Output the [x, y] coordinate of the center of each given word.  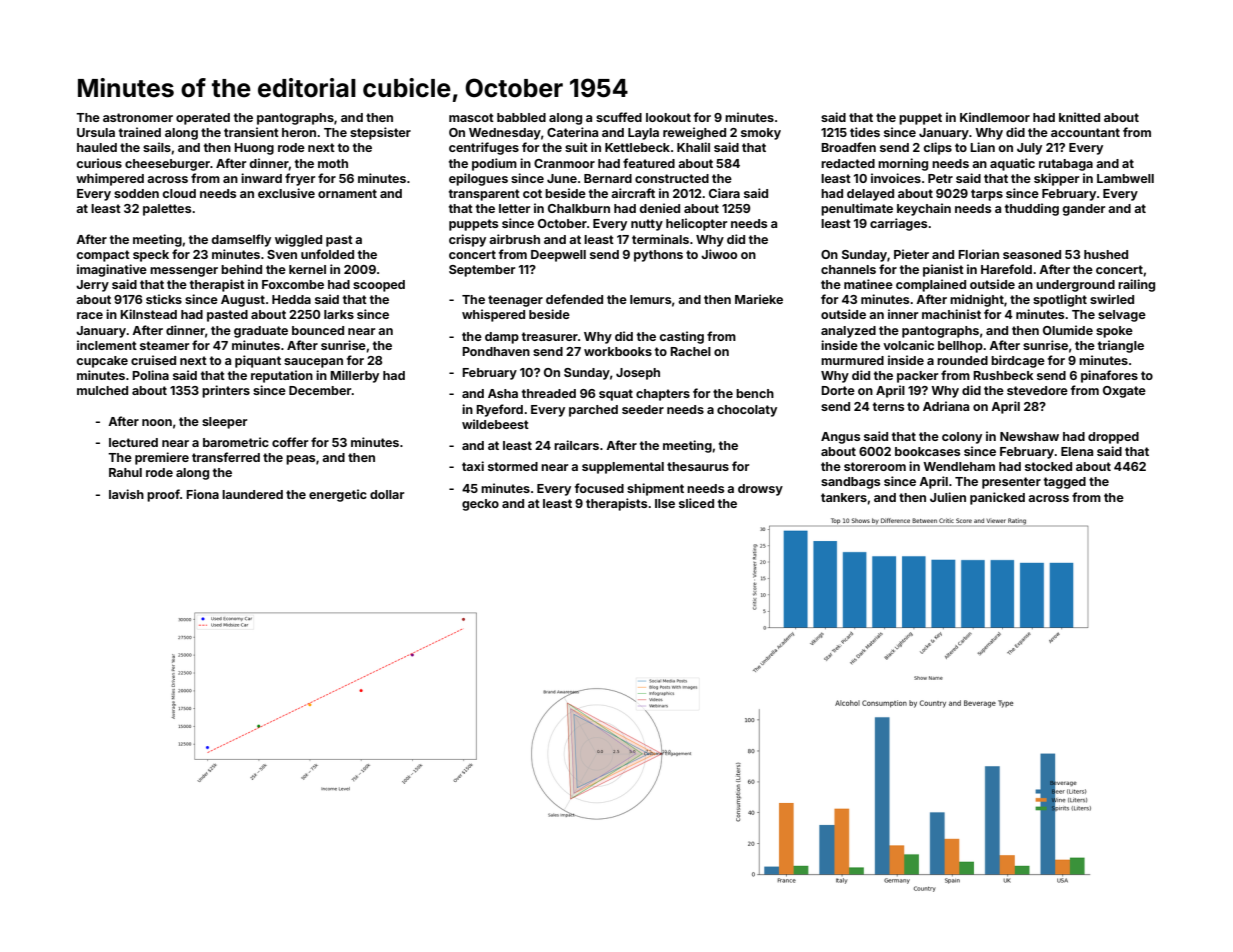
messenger [184, 272]
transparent [484, 195]
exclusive [286, 193]
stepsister [380, 133]
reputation [282, 376]
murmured [852, 360]
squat [616, 395]
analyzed [848, 332]
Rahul [125, 472]
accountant [1085, 132]
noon [157, 422]
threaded [549, 393]
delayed [870, 195]
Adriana [946, 406]
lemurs [650, 299]
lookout [668, 117]
